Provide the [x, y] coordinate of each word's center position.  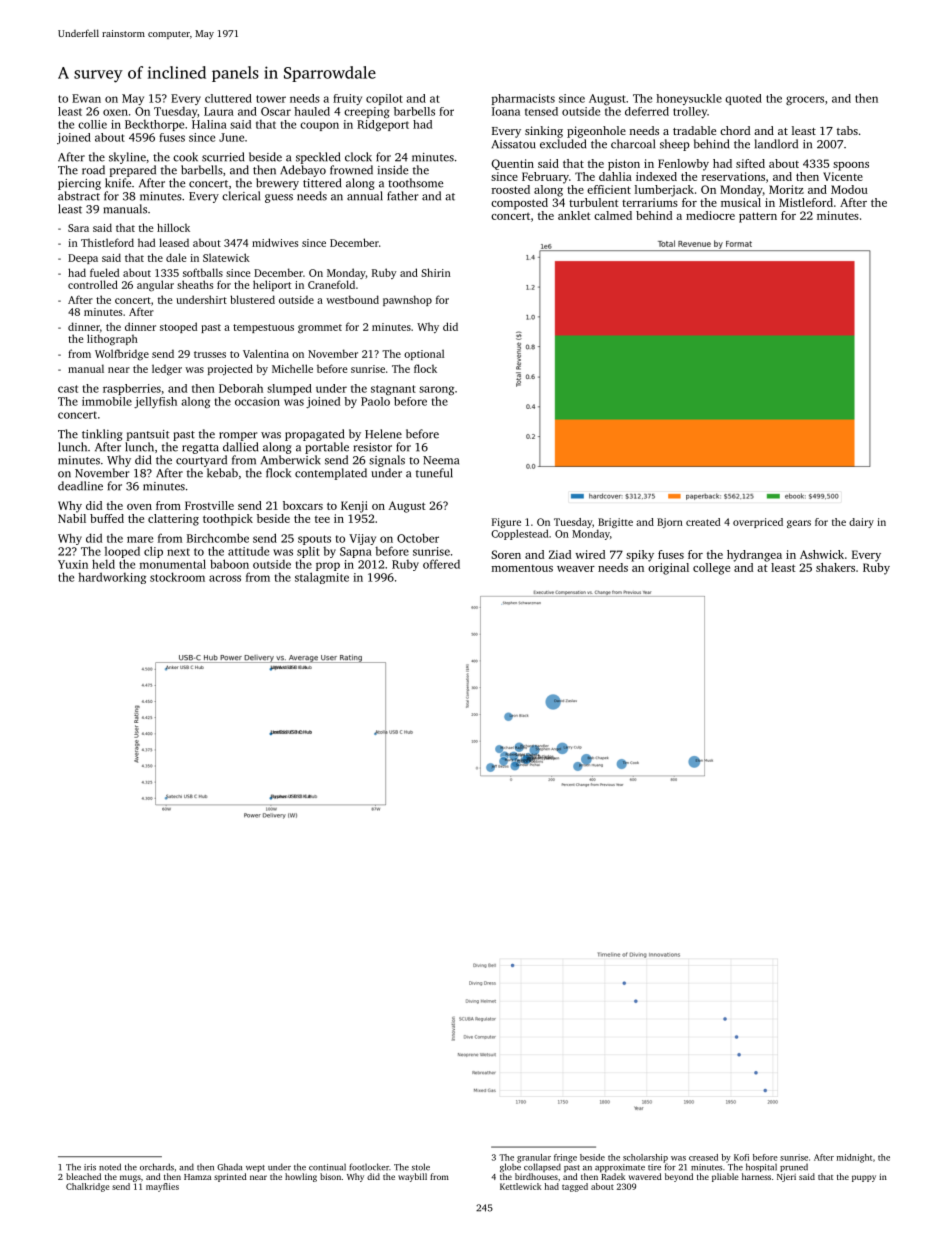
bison [330, 1176]
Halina [209, 124]
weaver [576, 569]
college [711, 569]
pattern [758, 217]
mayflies [162, 1187]
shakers [835, 567]
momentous [522, 568]
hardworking [112, 578]
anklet [574, 215]
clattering [173, 520]
